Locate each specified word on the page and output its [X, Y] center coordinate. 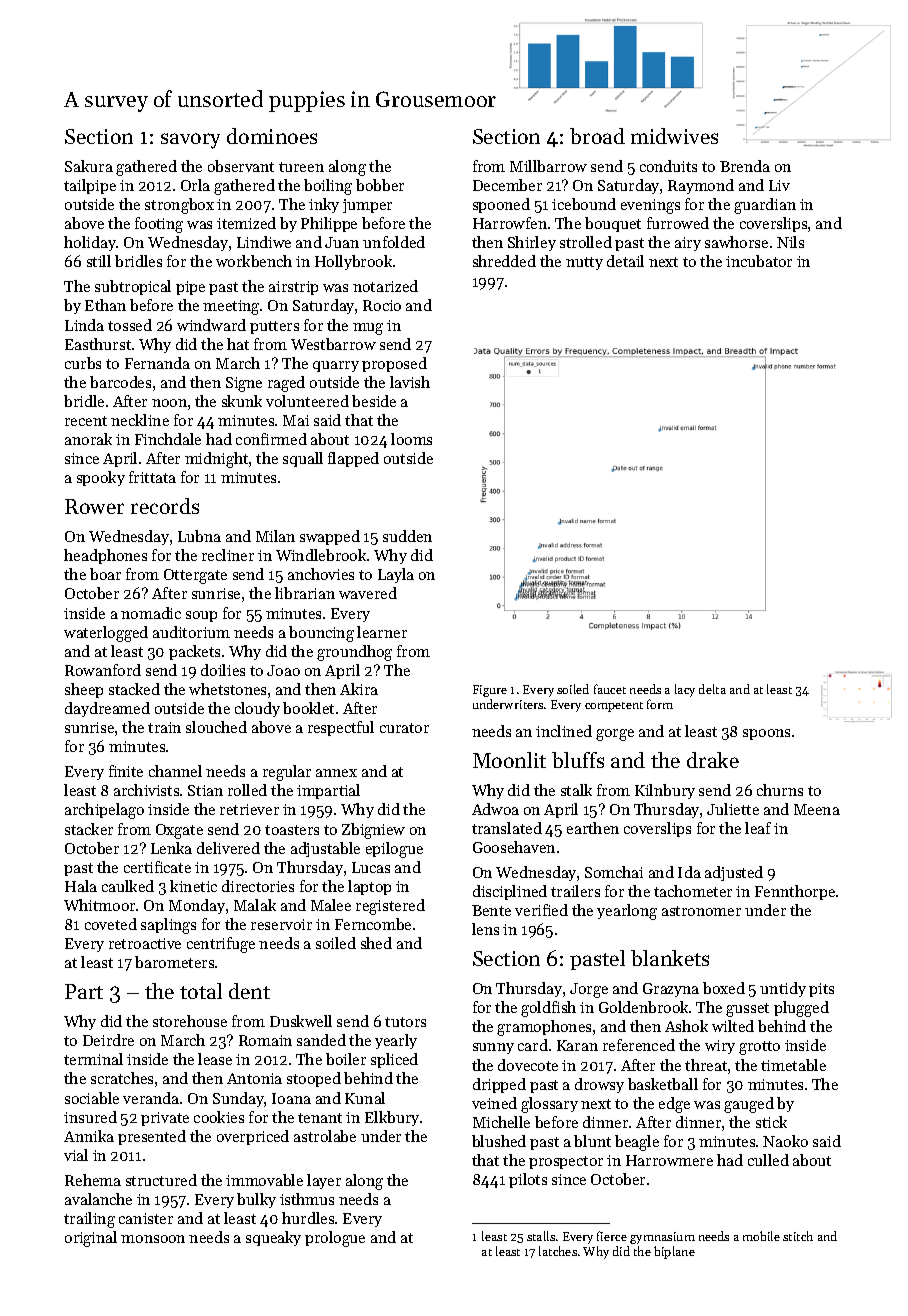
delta [712, 689]
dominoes [272, 136]
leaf [758, 828]
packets [194, 652]
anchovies [321, 574]
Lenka [171, 848]
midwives [674, 136]
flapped [353, 459]
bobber [380, 185]
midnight [216, 460]
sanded [321, 1040]
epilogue [394, 850]
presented [152, 1137]
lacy [685, 690]
